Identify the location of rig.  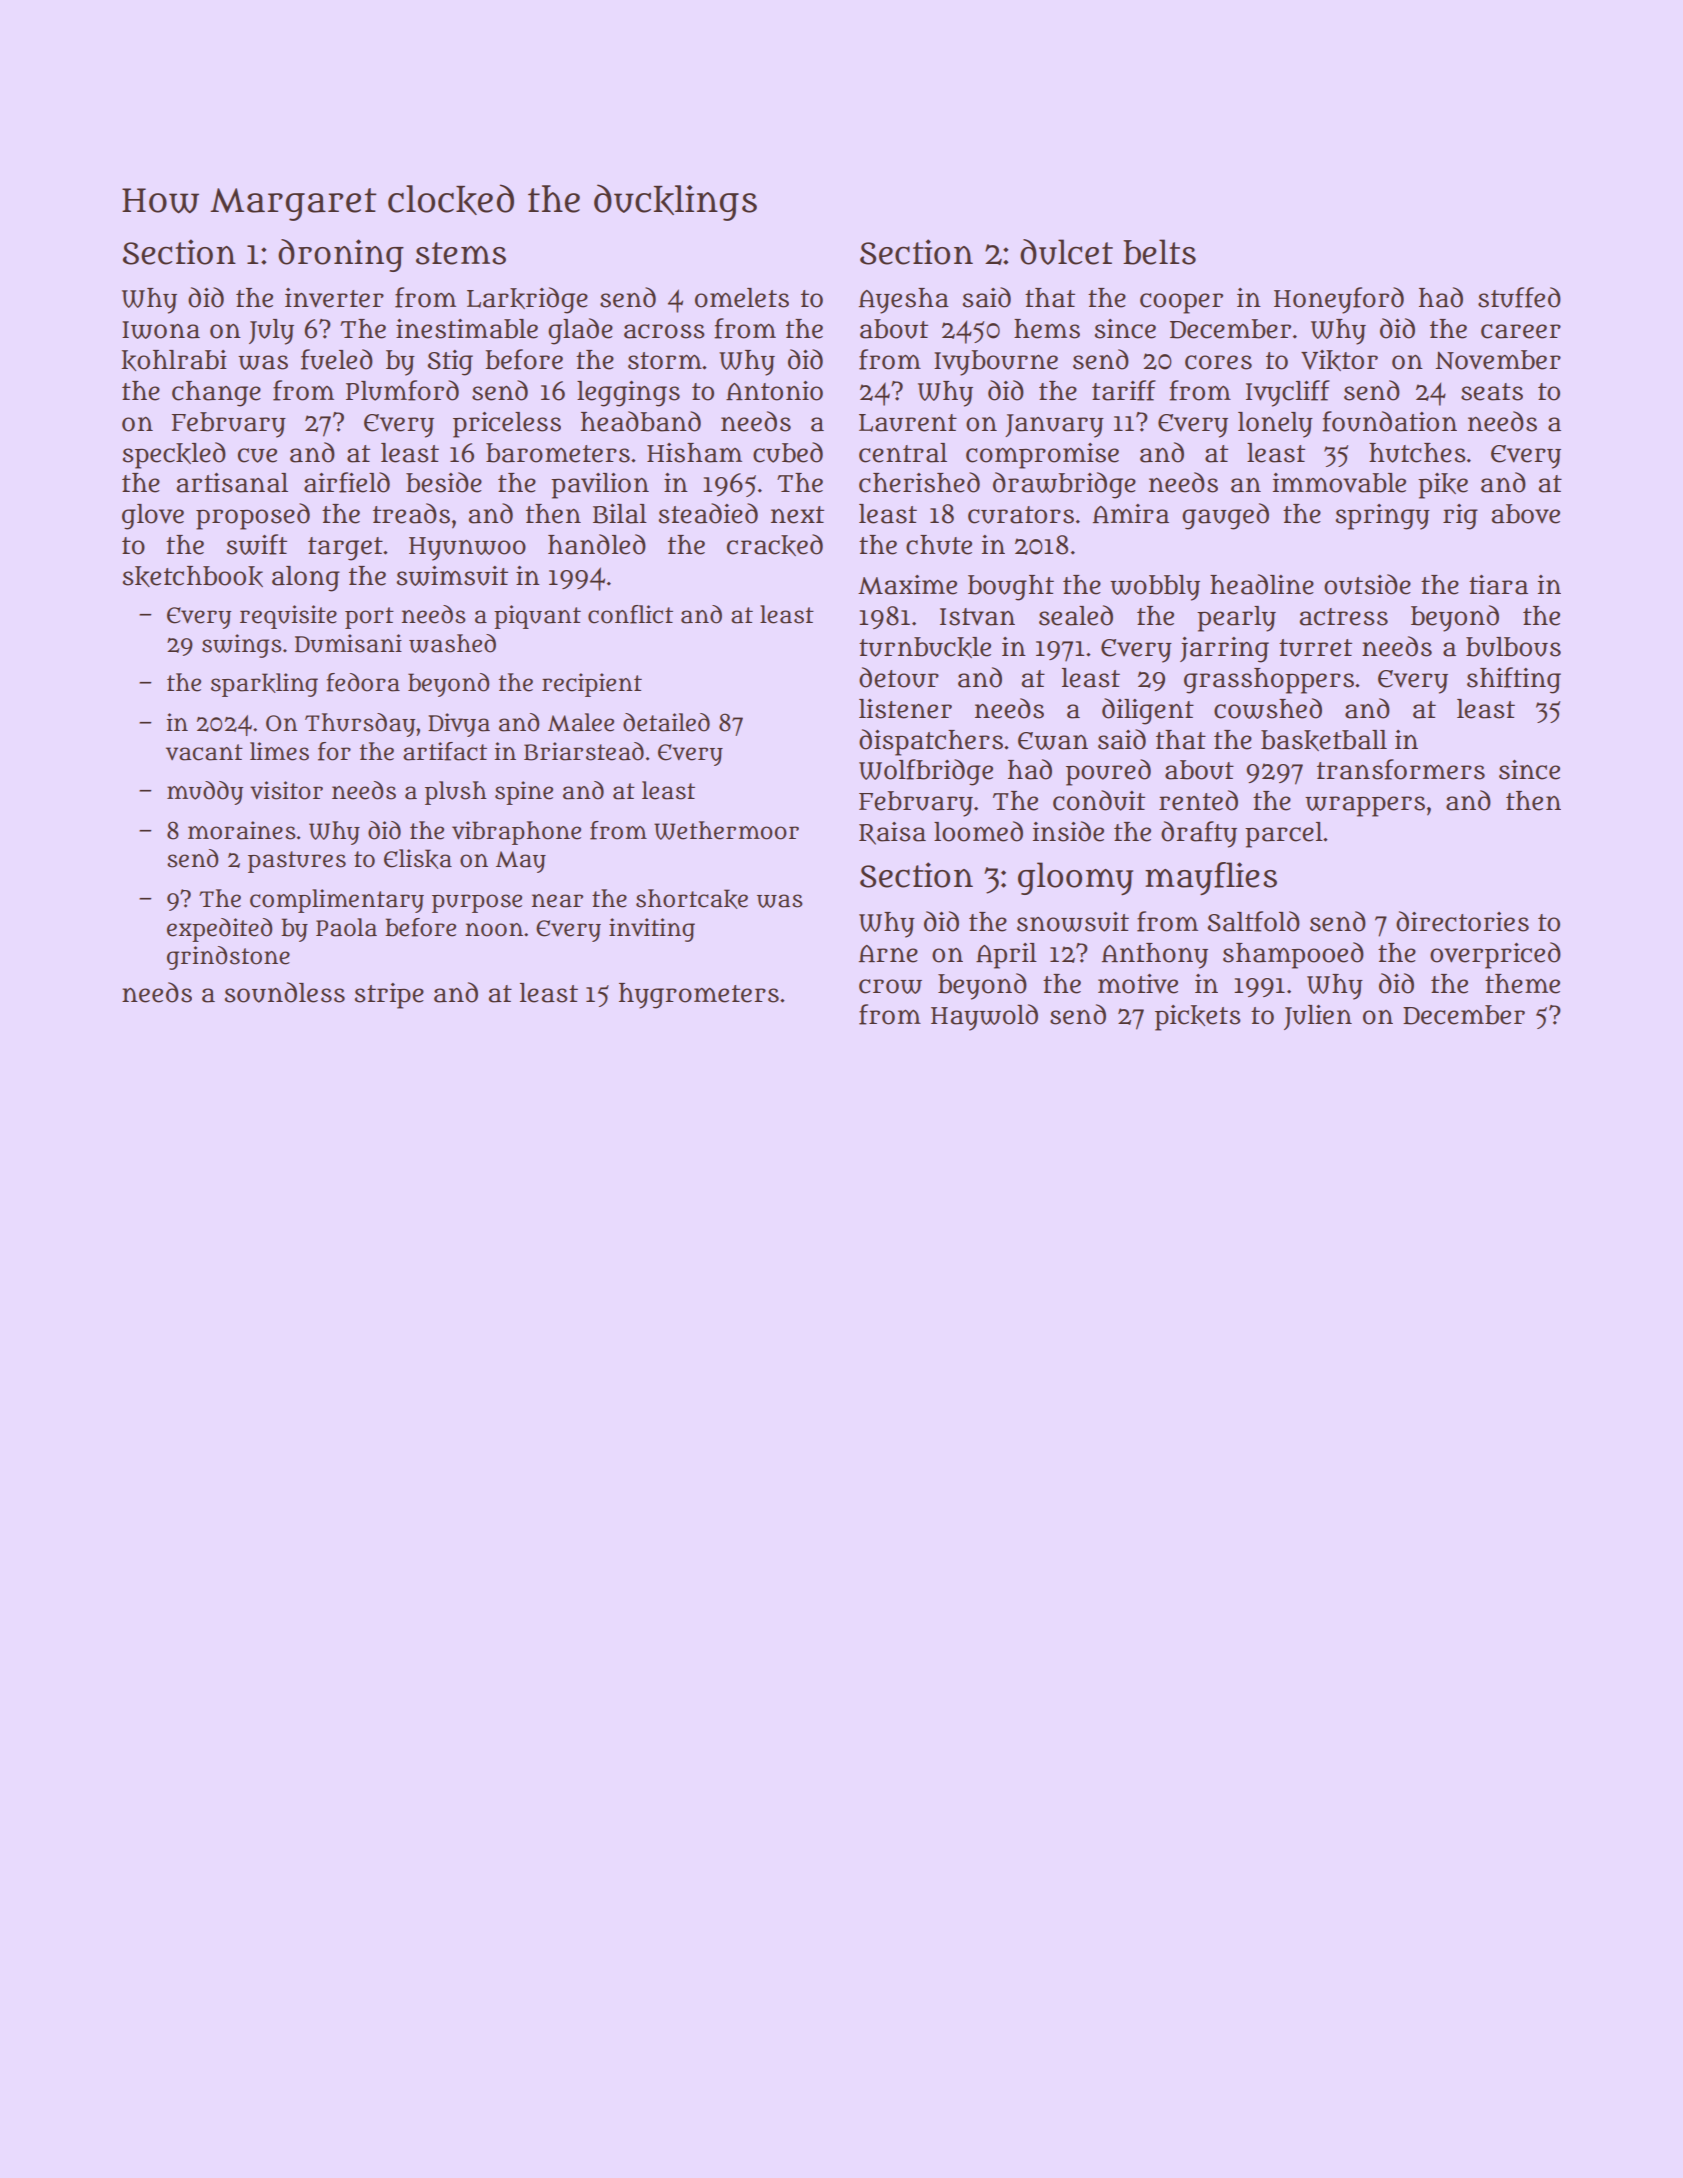
(1460, 517).
